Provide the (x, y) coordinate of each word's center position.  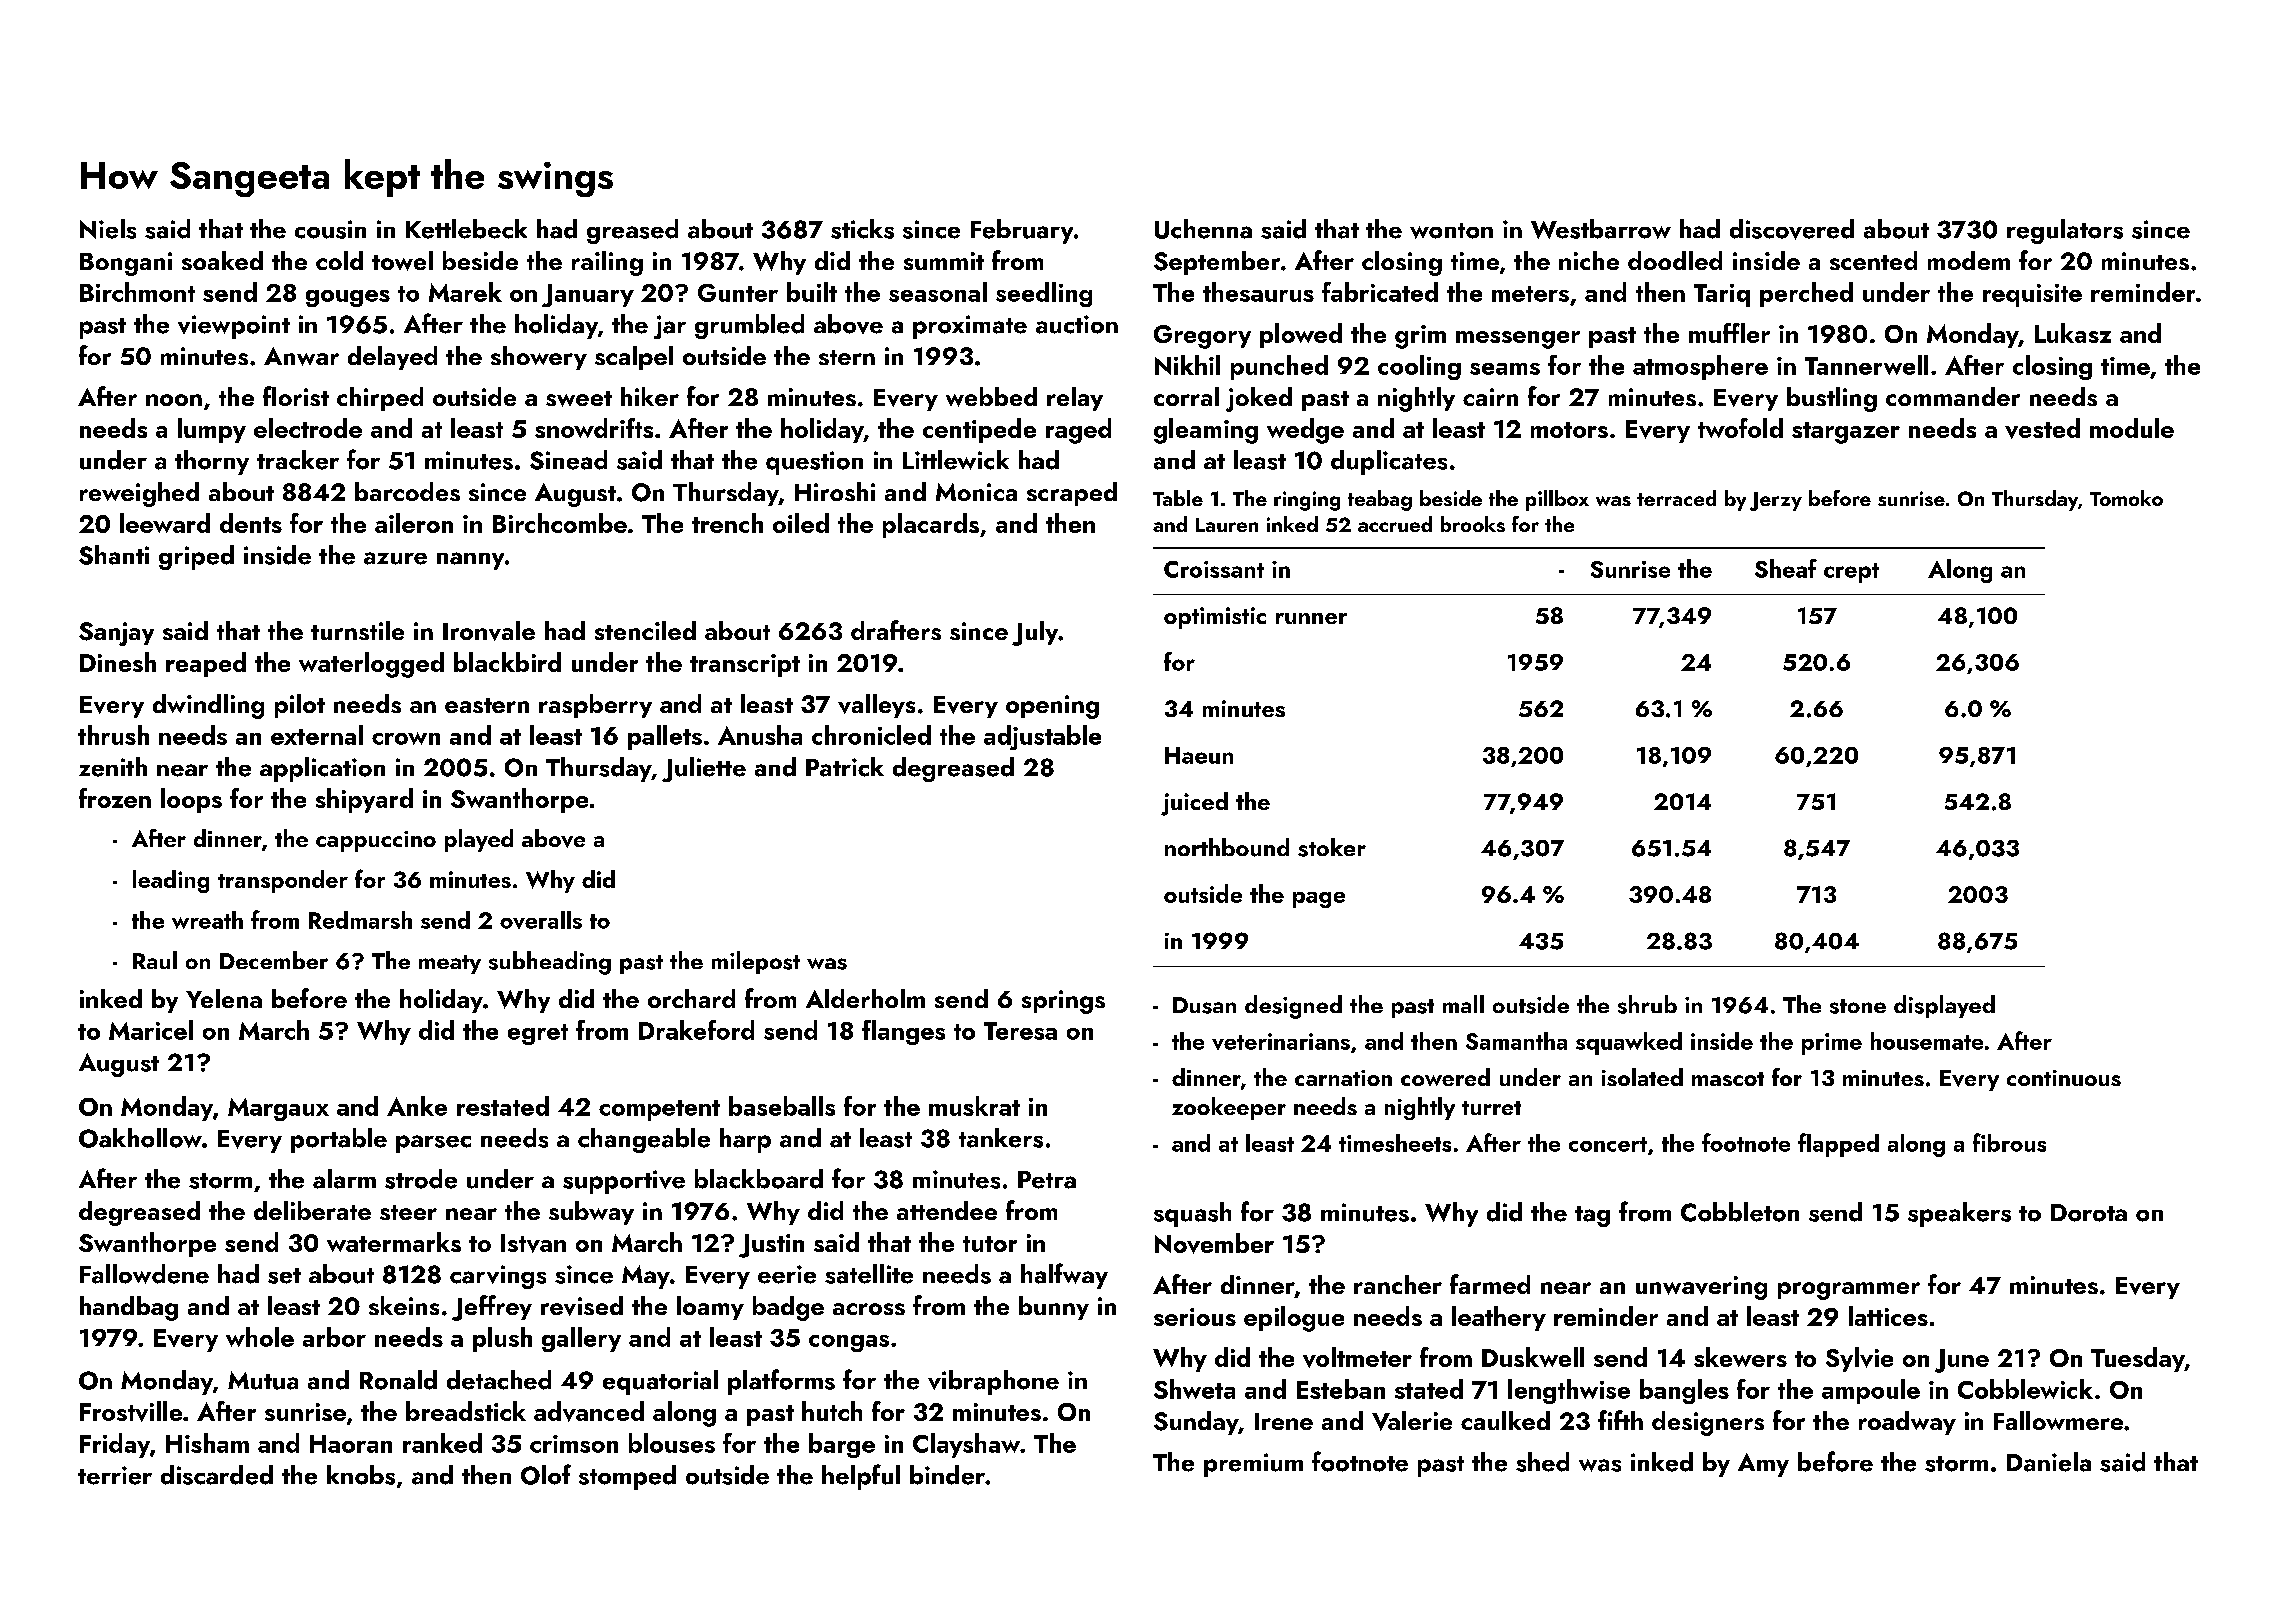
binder (947, 1475)
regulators (2065, 231)
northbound (1227, 847)
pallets (665, 737)
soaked (222, 260)
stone (1858, 1006)
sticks (862, 229)
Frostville (131, 1411)
